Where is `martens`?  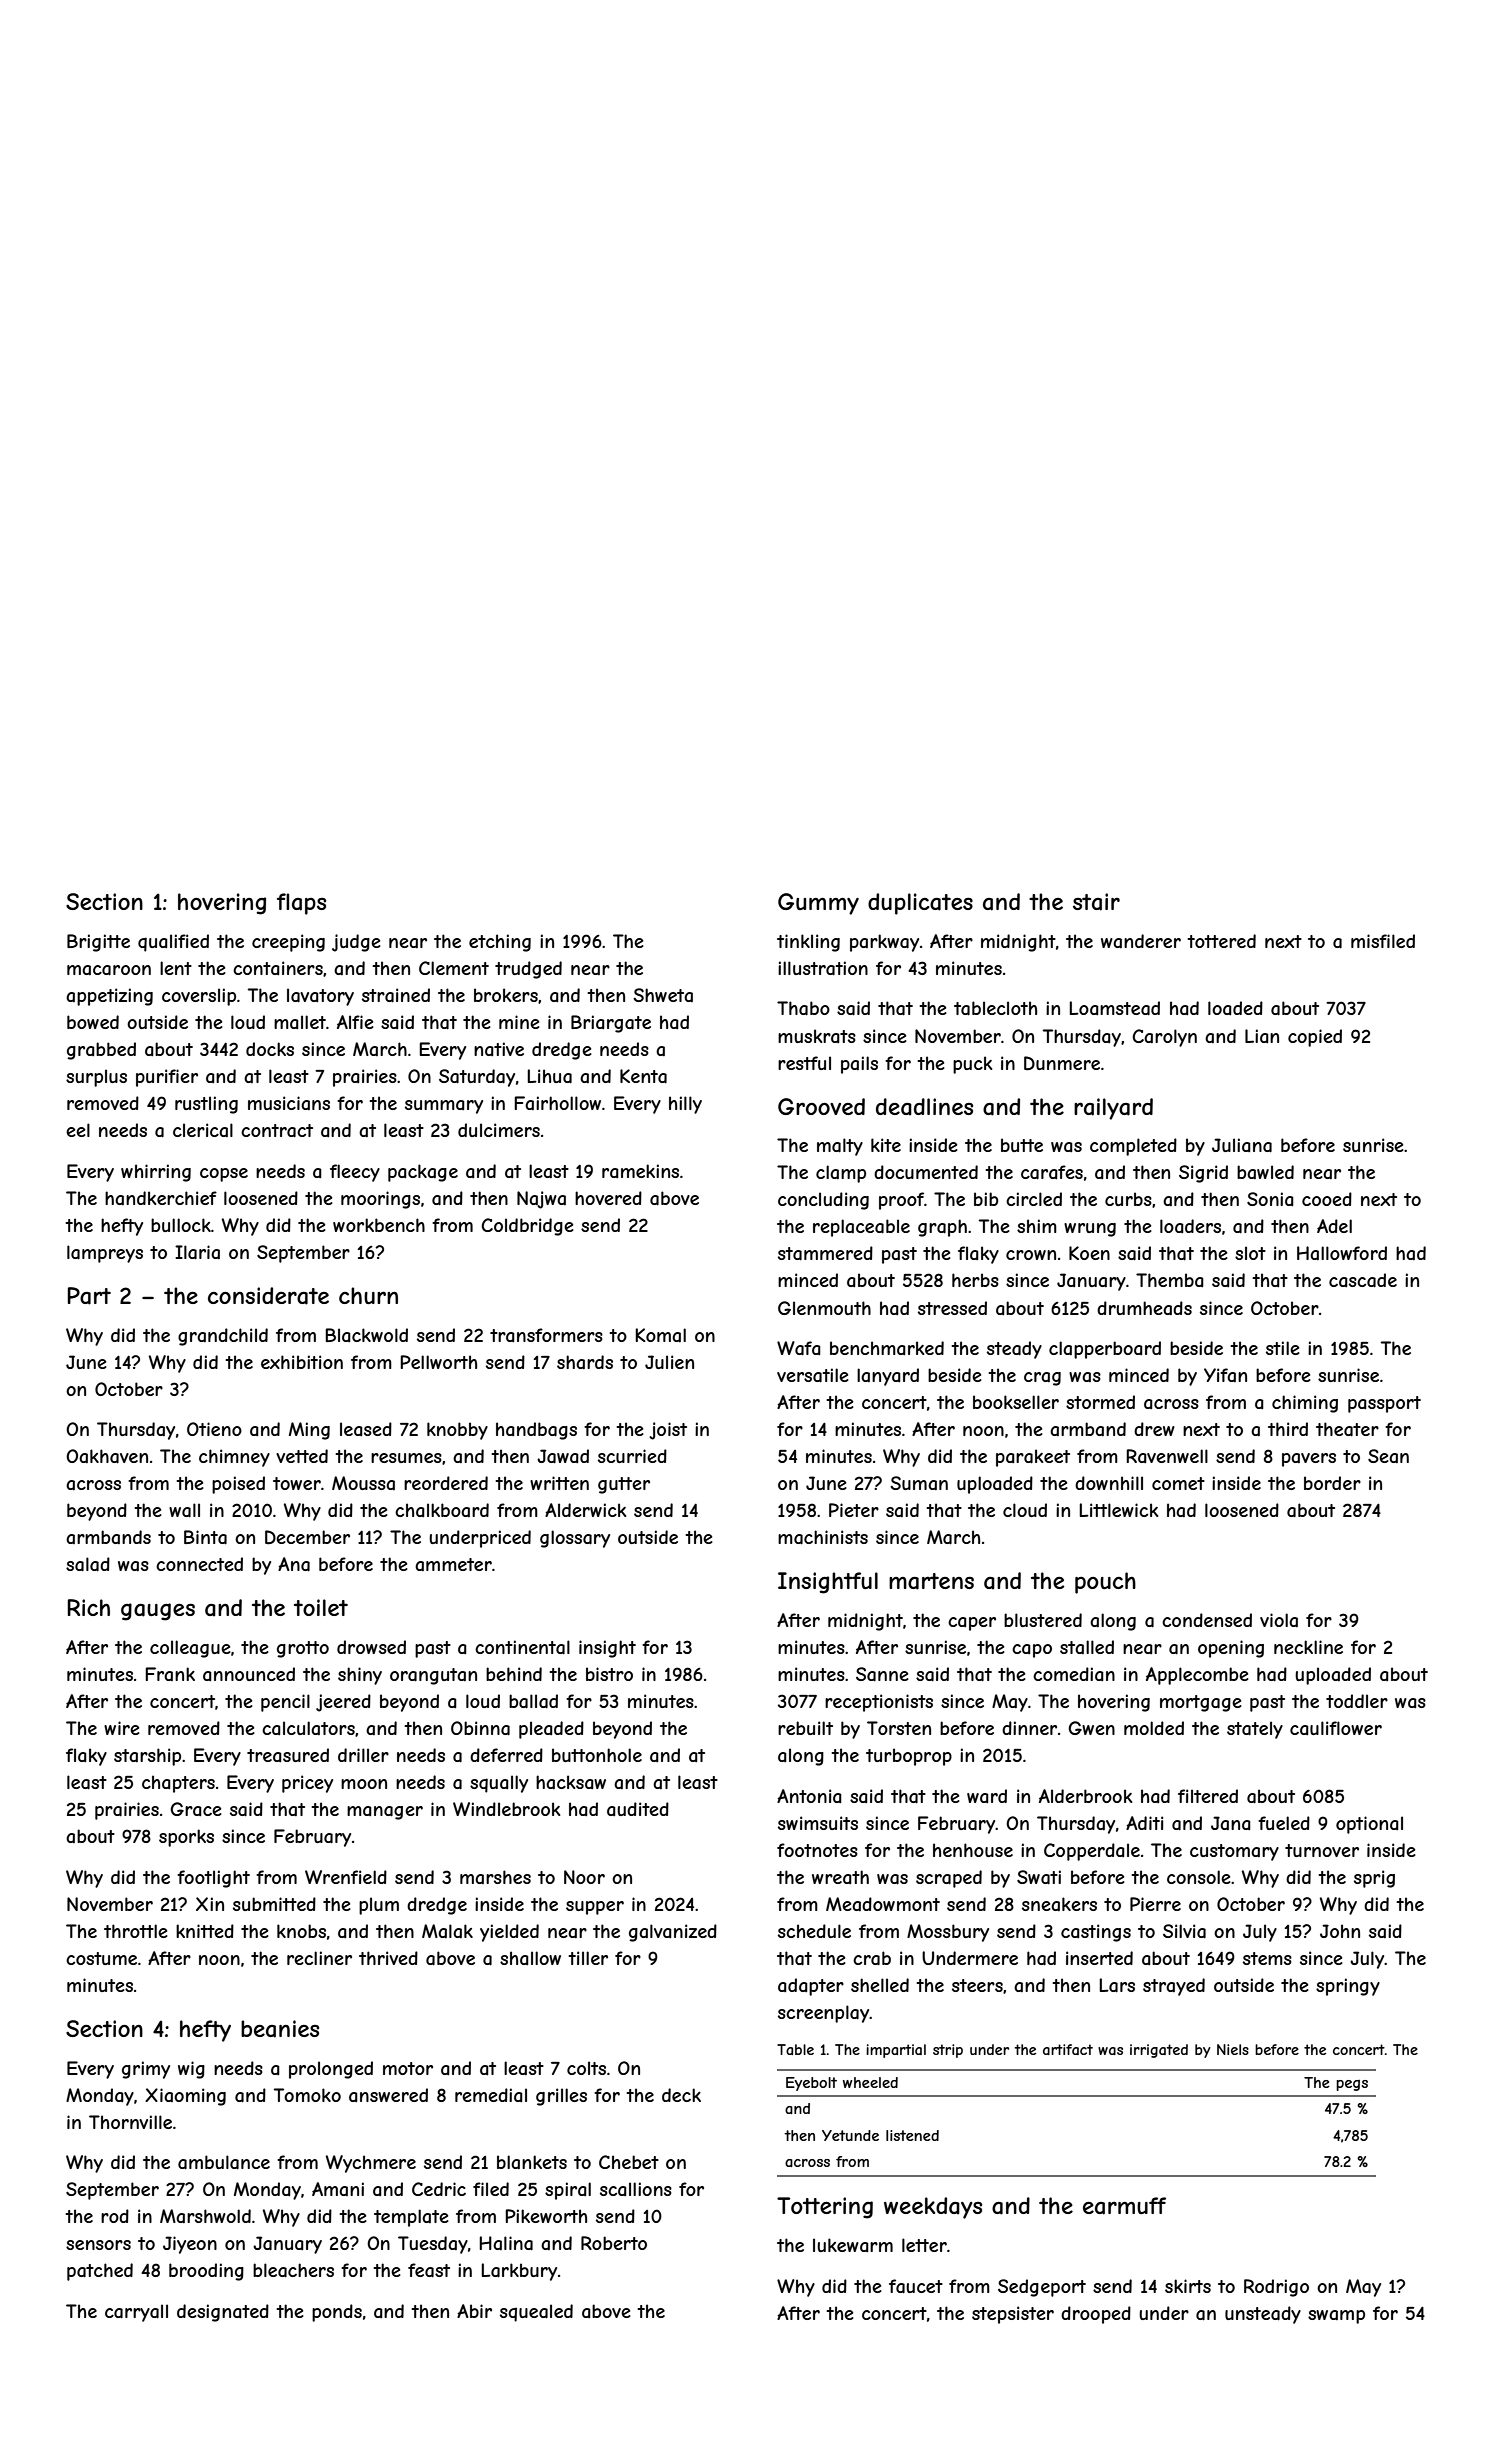 martens is located at coordinates (931, 1581).
